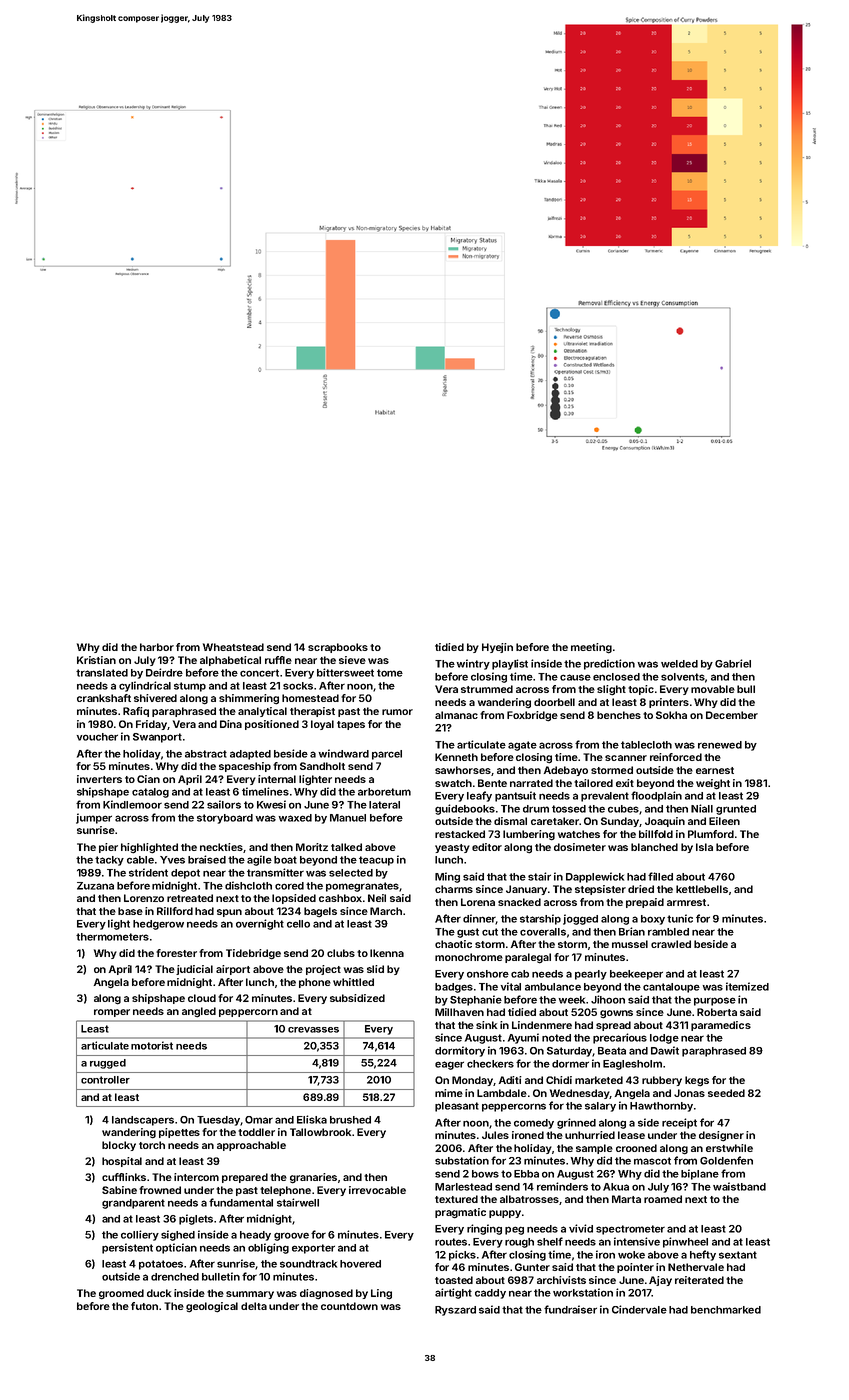 The width and height of the document is (849, 1400). I want to click on meeting, so click(591, 648).
